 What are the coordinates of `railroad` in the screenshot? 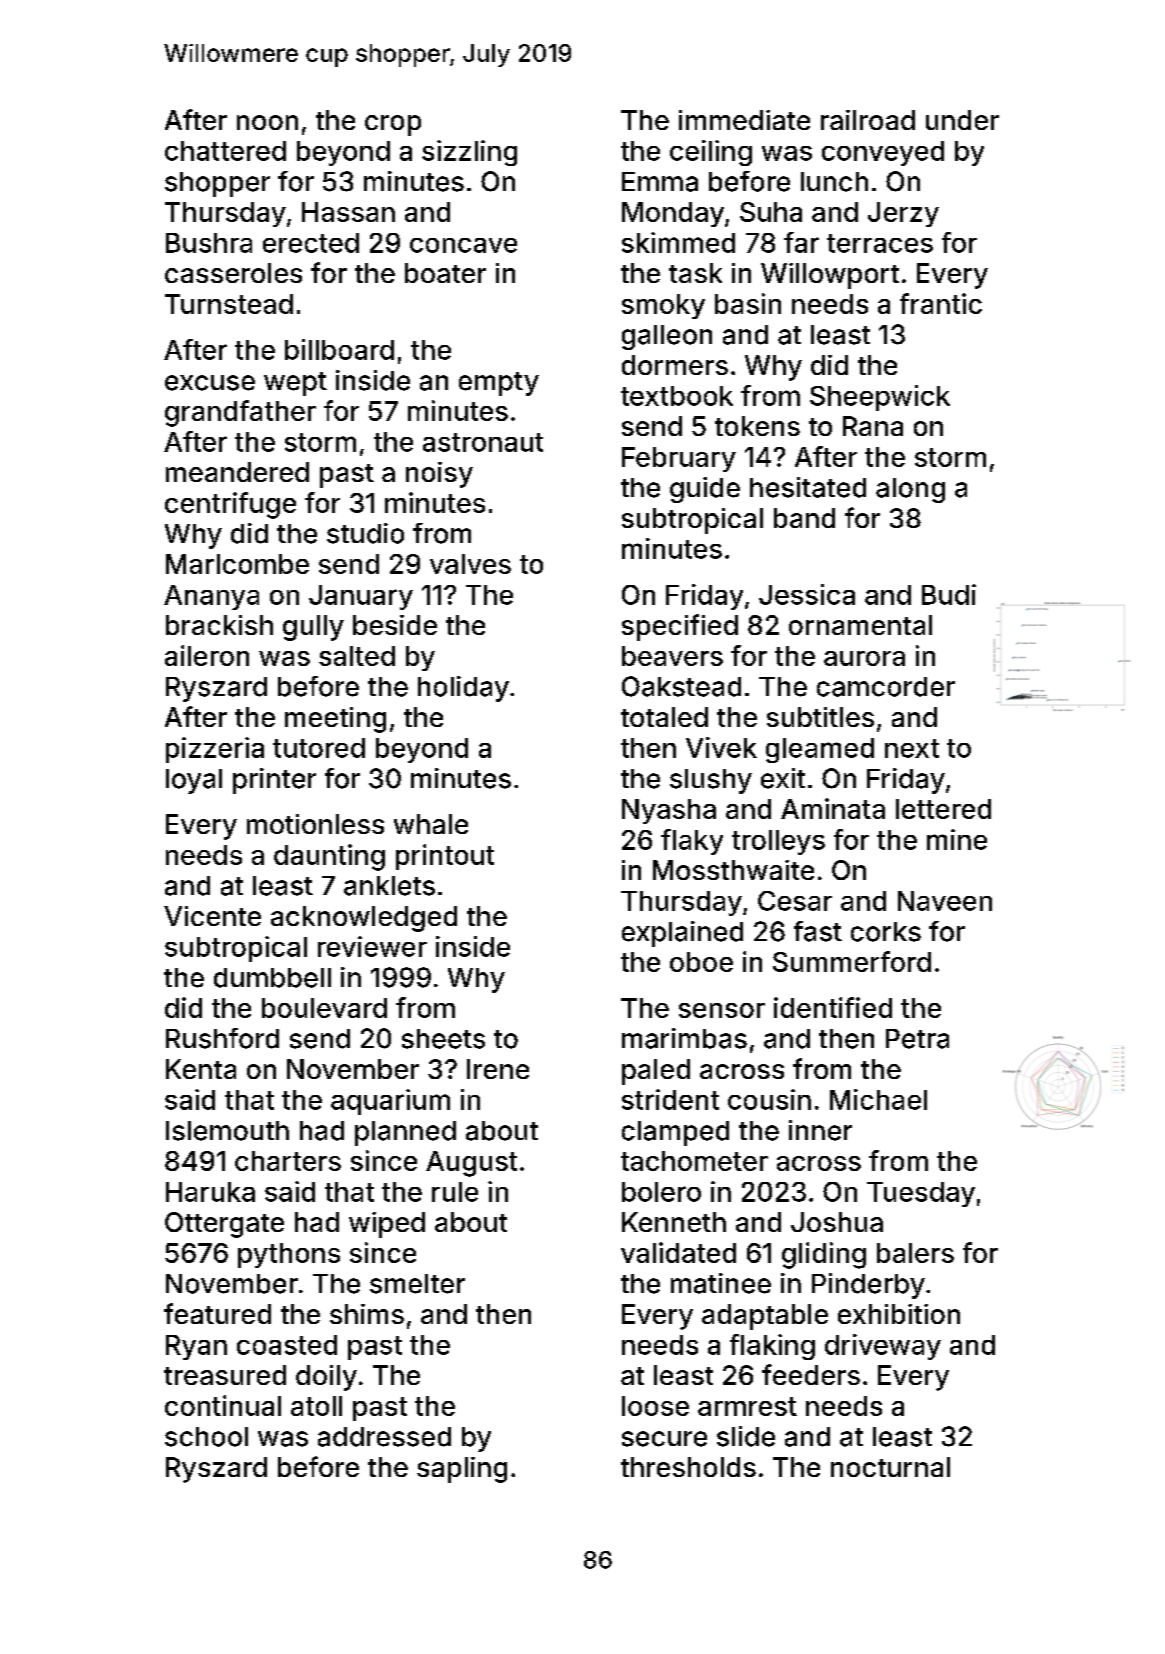 It's located at (868, 120).
